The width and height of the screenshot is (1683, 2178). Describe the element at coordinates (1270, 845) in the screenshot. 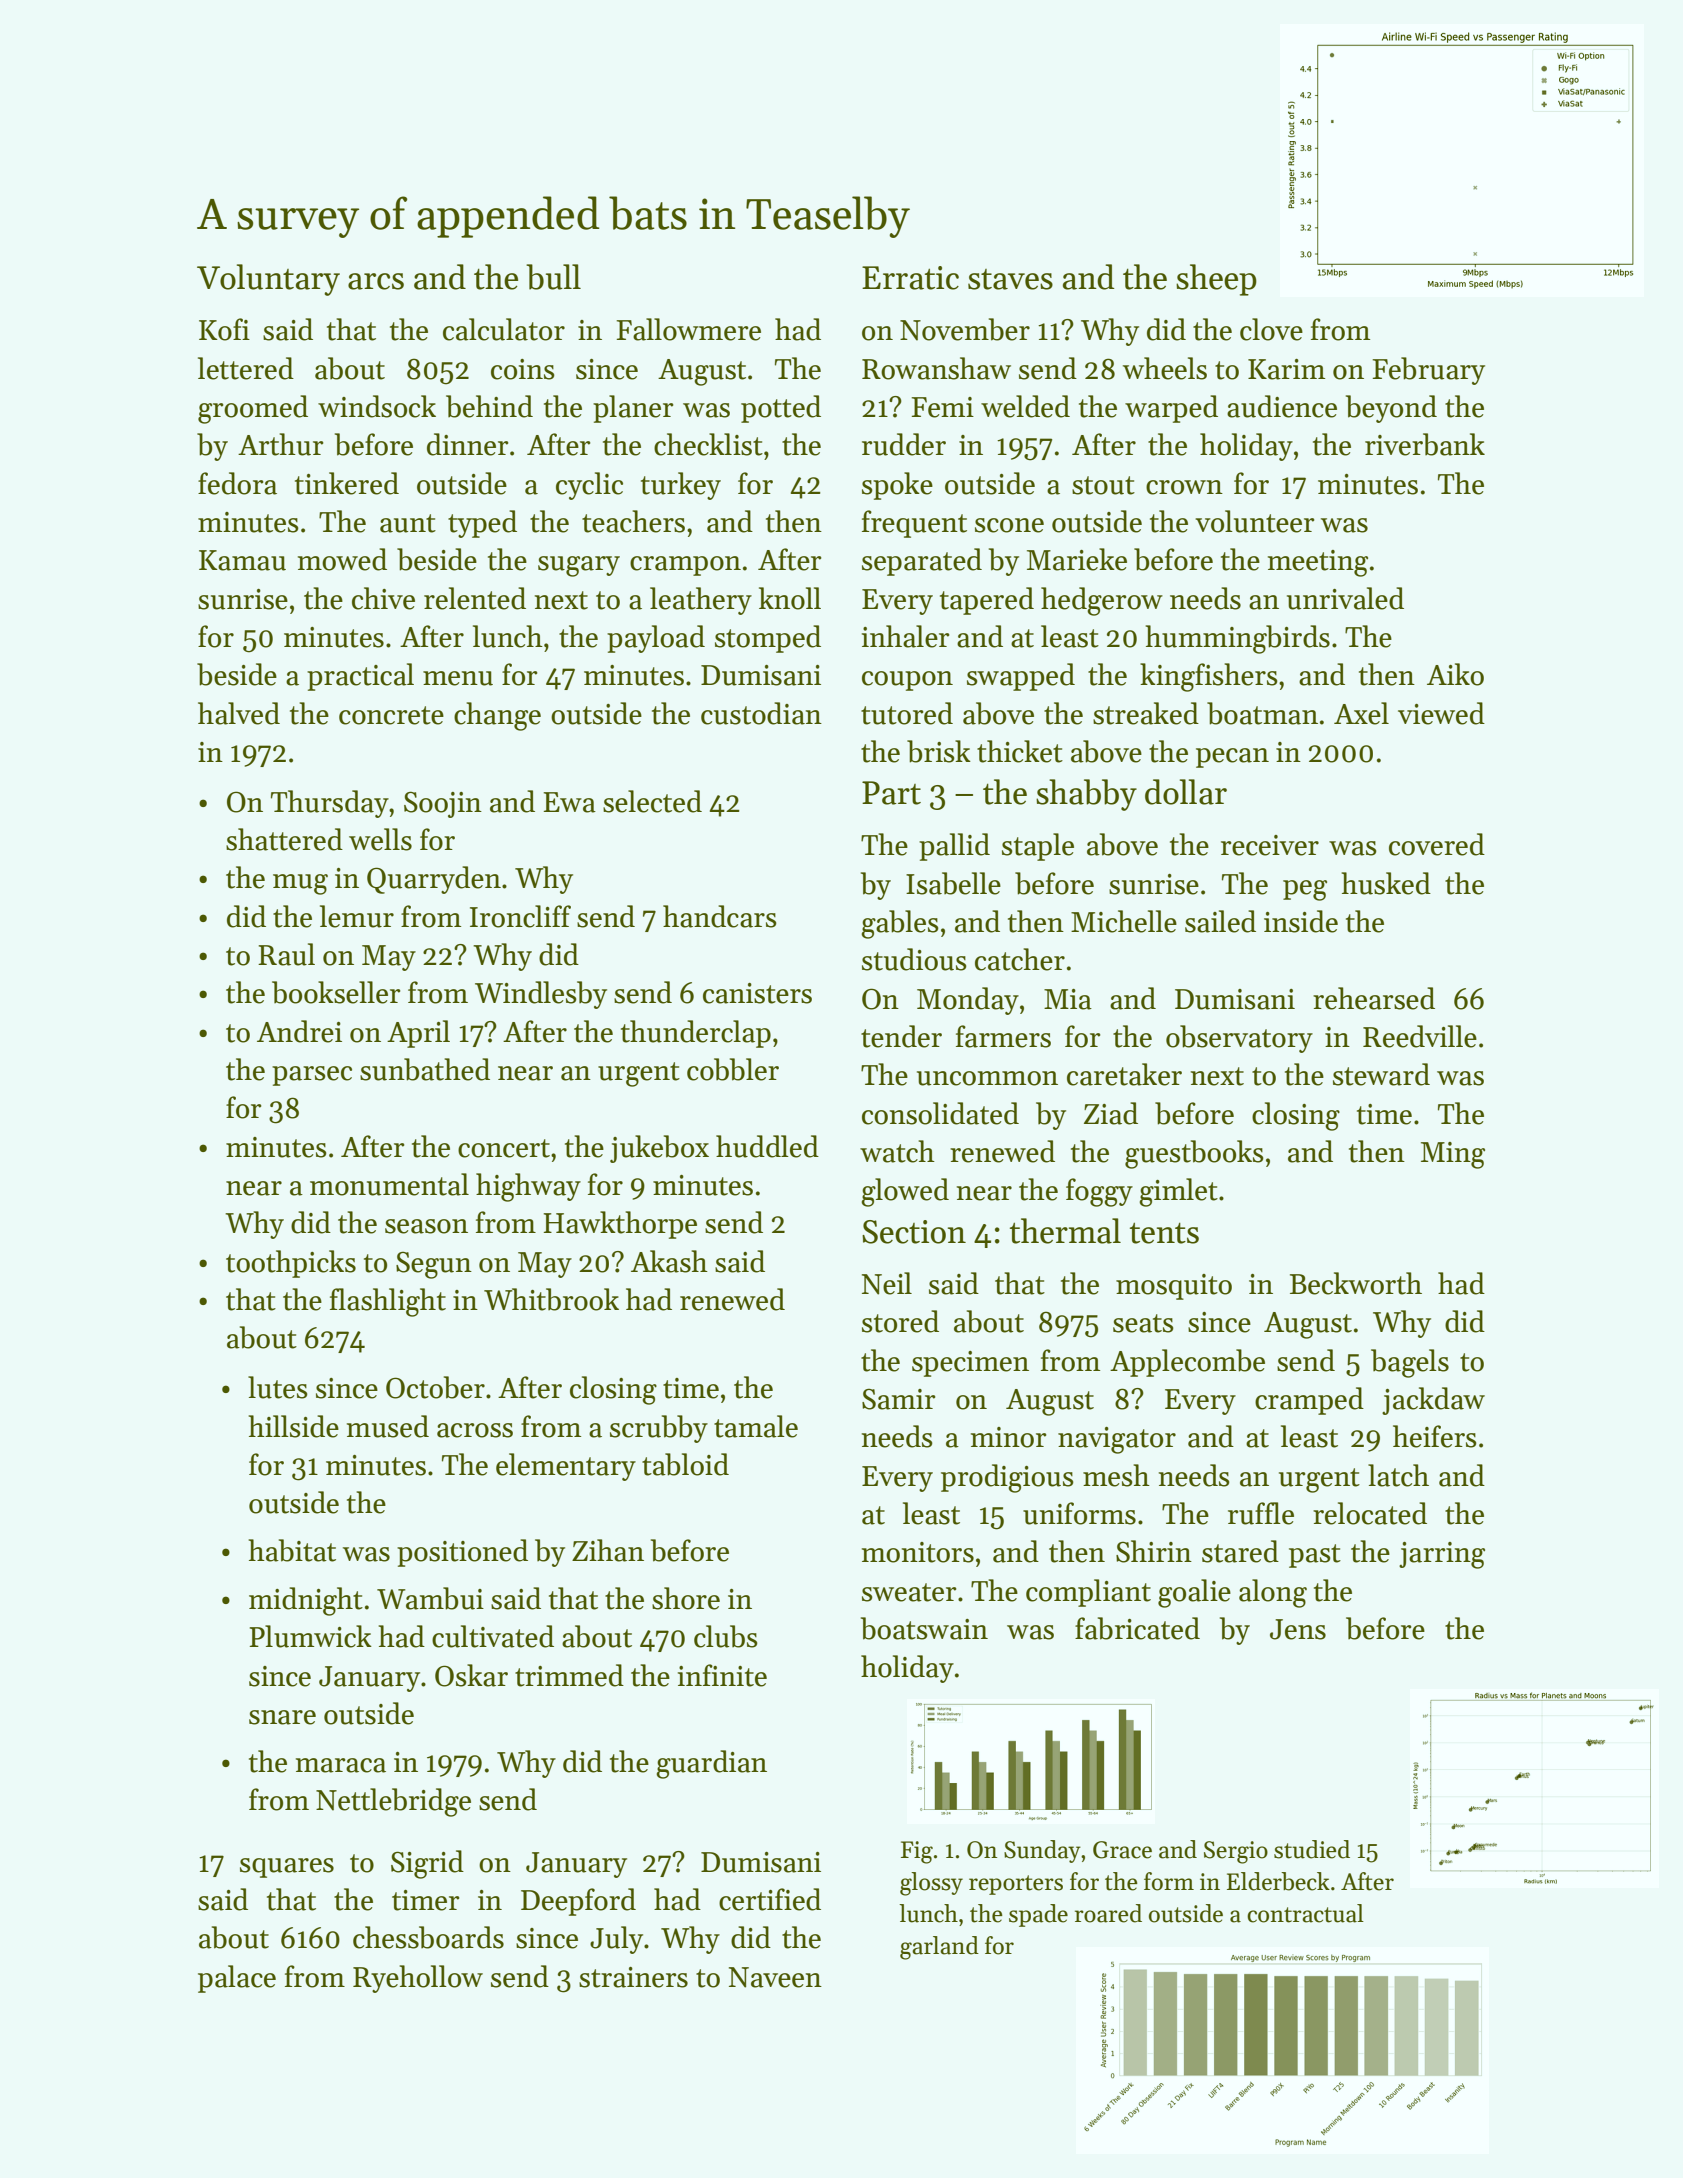

I see `receiver` at that location.
